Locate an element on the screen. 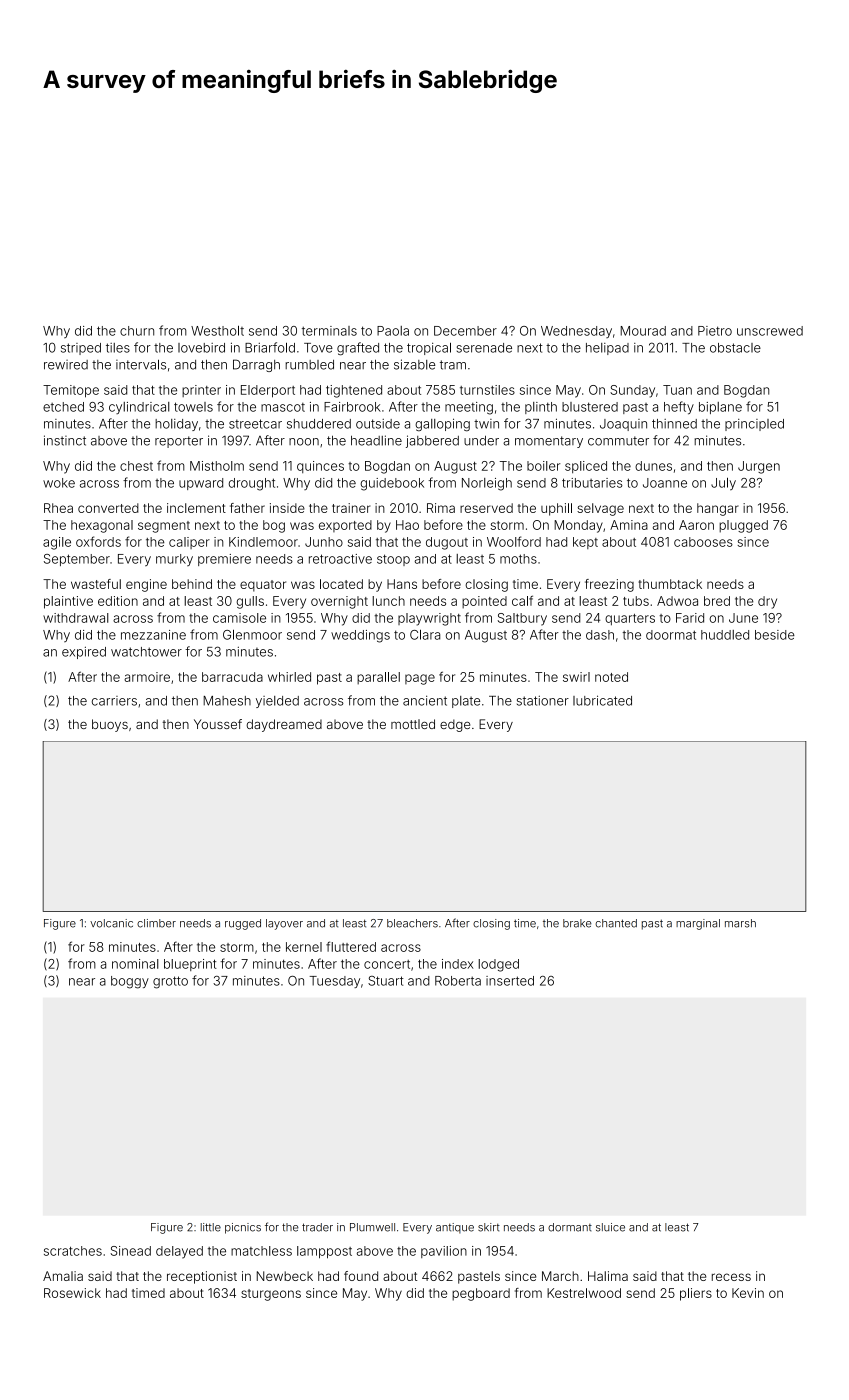  towels is located at coordinates (193, 407).
